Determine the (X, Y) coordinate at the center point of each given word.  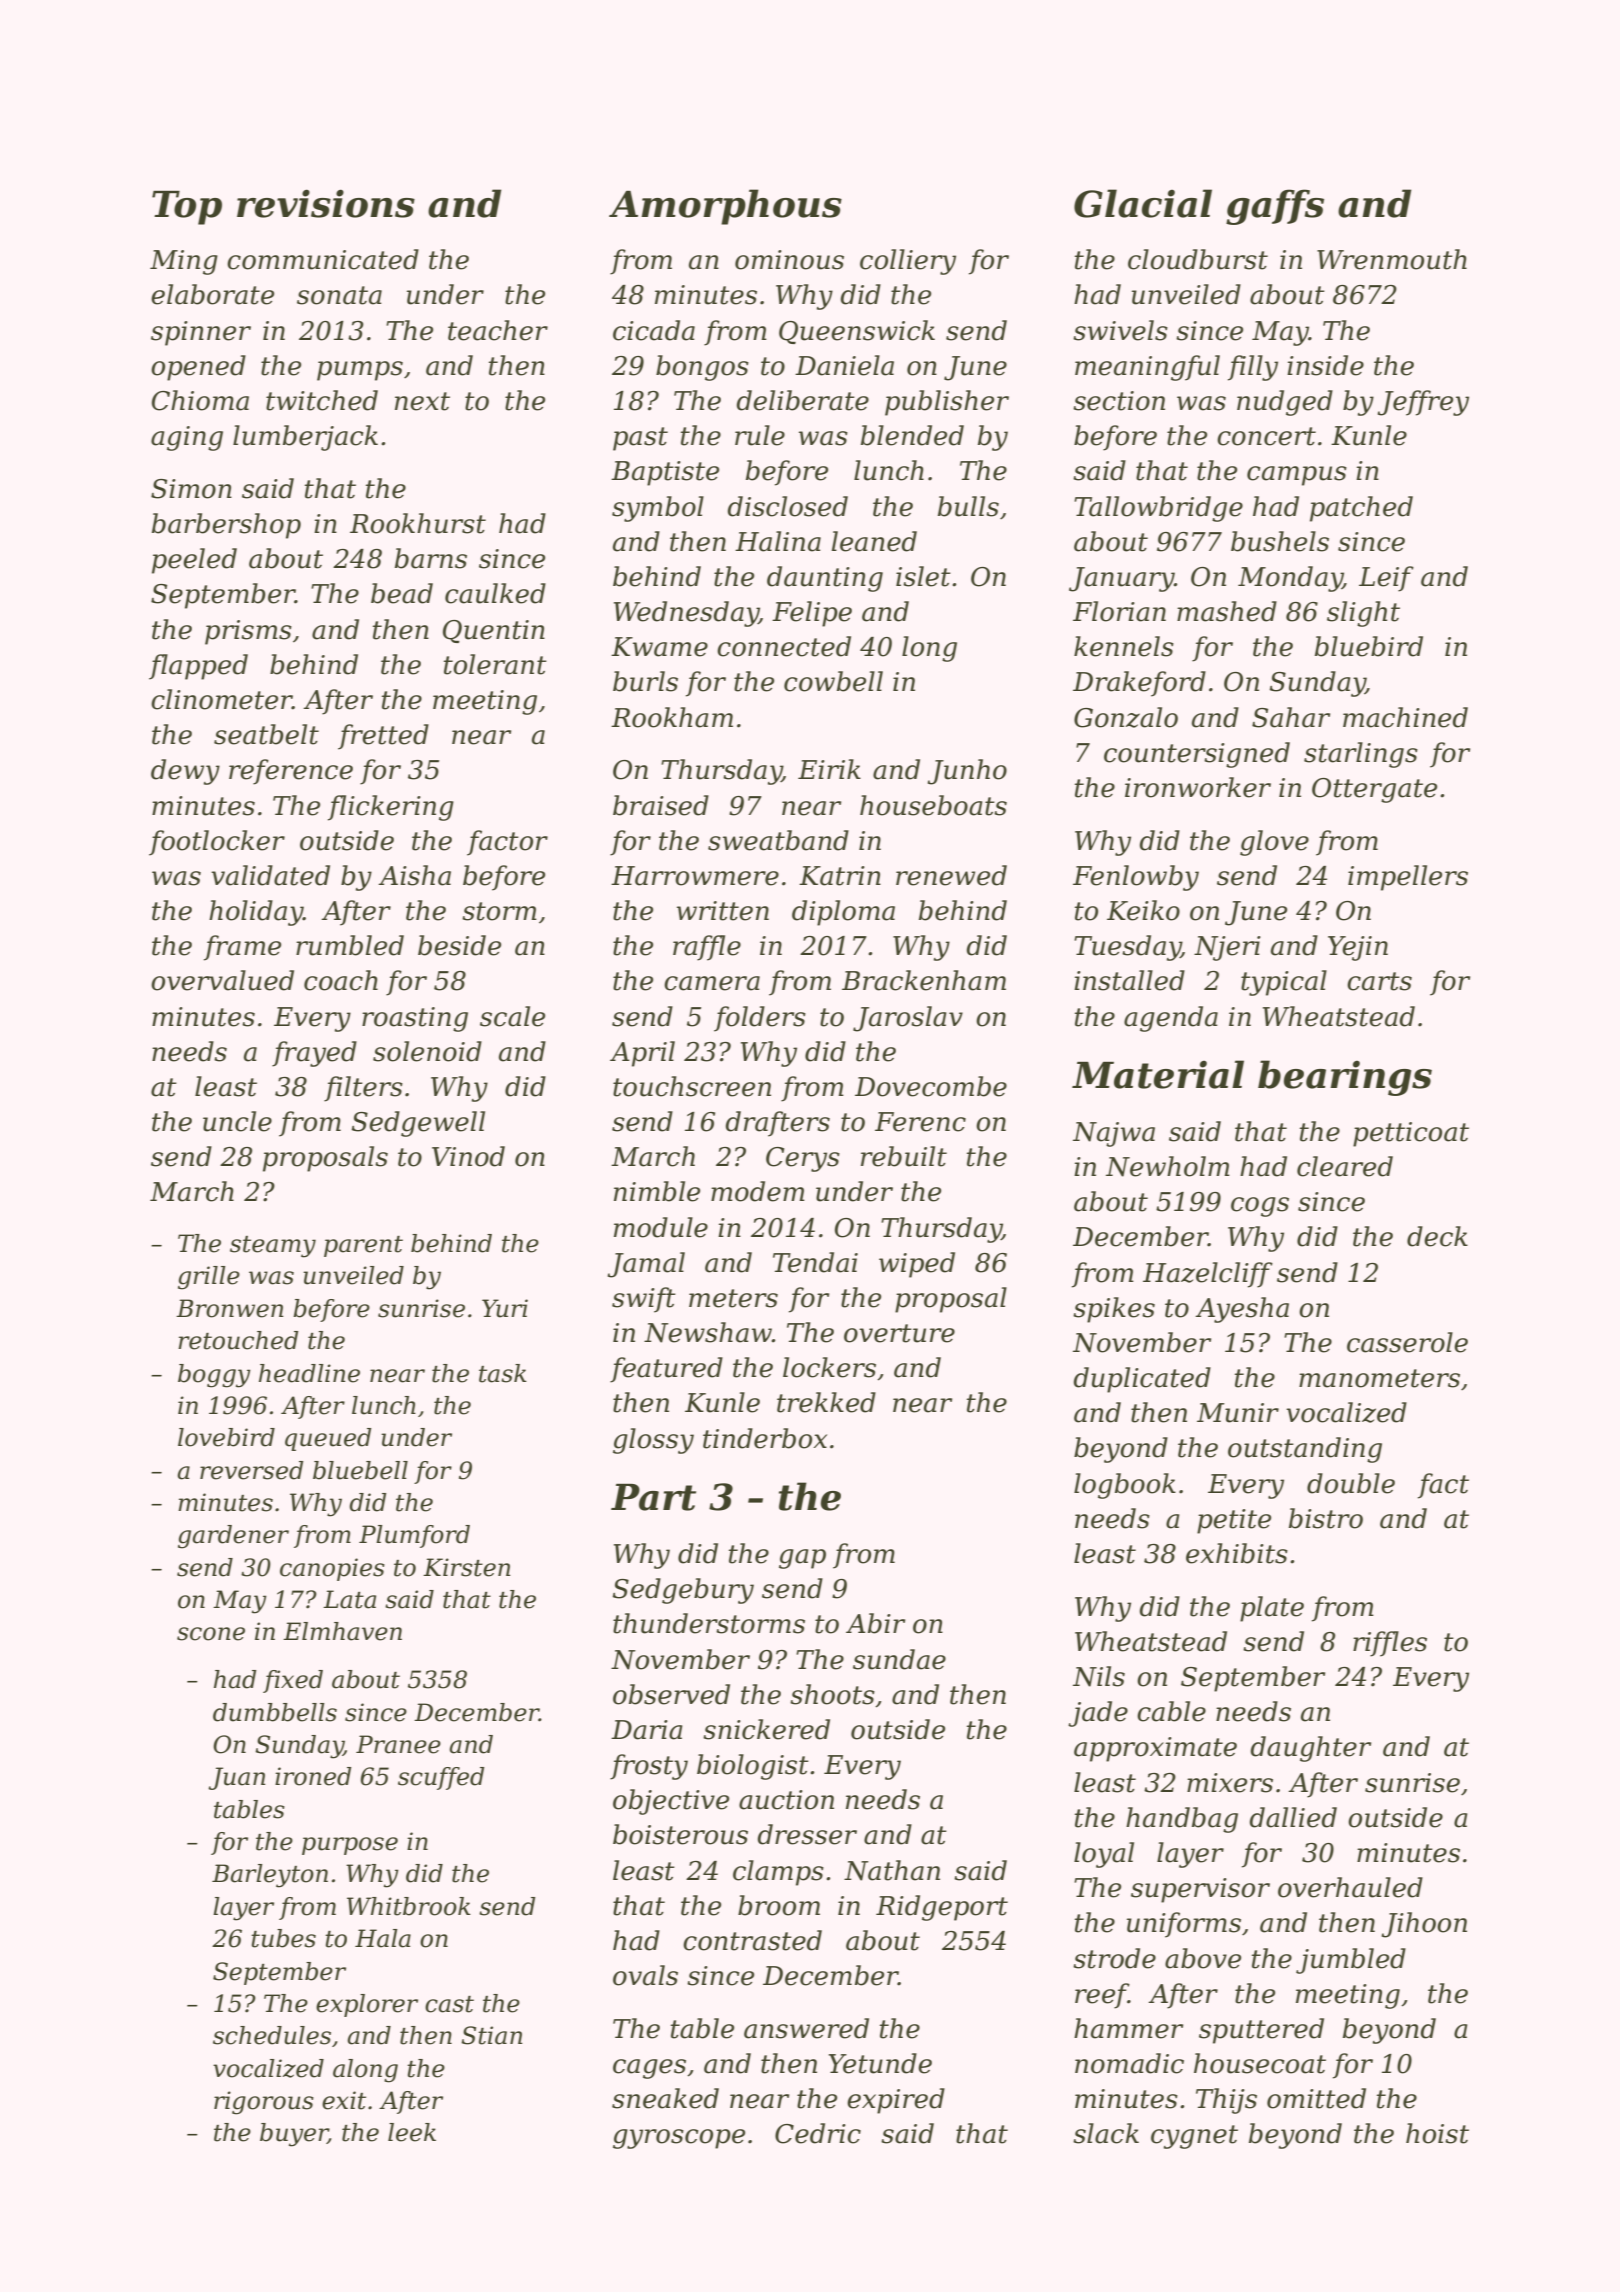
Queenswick (857, 332)
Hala (383, 1938)
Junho (967, 772)
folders (760, 1019)
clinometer (221, 699)
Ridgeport (942, 1908)
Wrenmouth (1392, 259)
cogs (1260, 1207)
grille (209, 1278)
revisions (326, 203)
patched (1361, 509)
